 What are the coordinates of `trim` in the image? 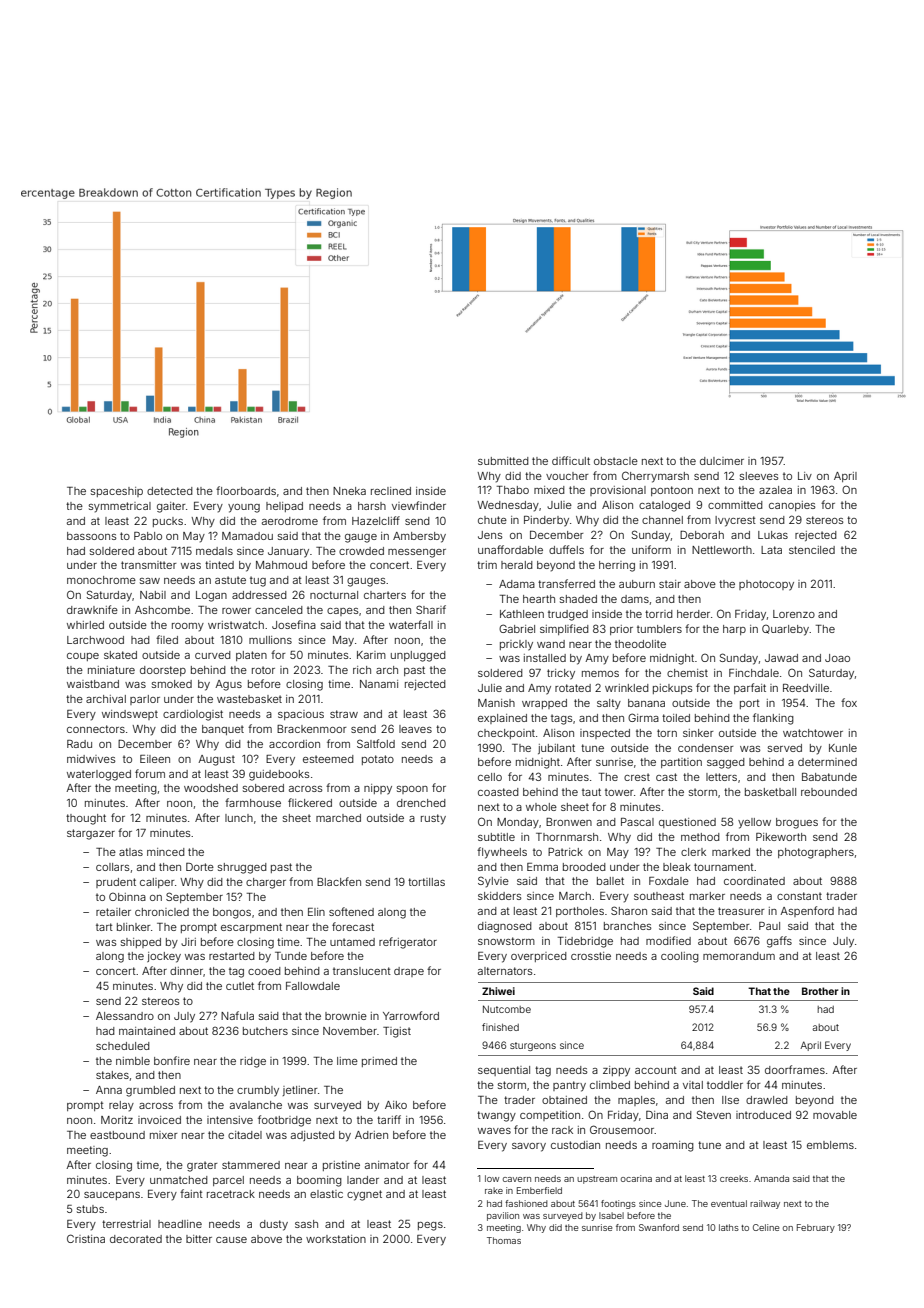 It's located at (487, 565).
